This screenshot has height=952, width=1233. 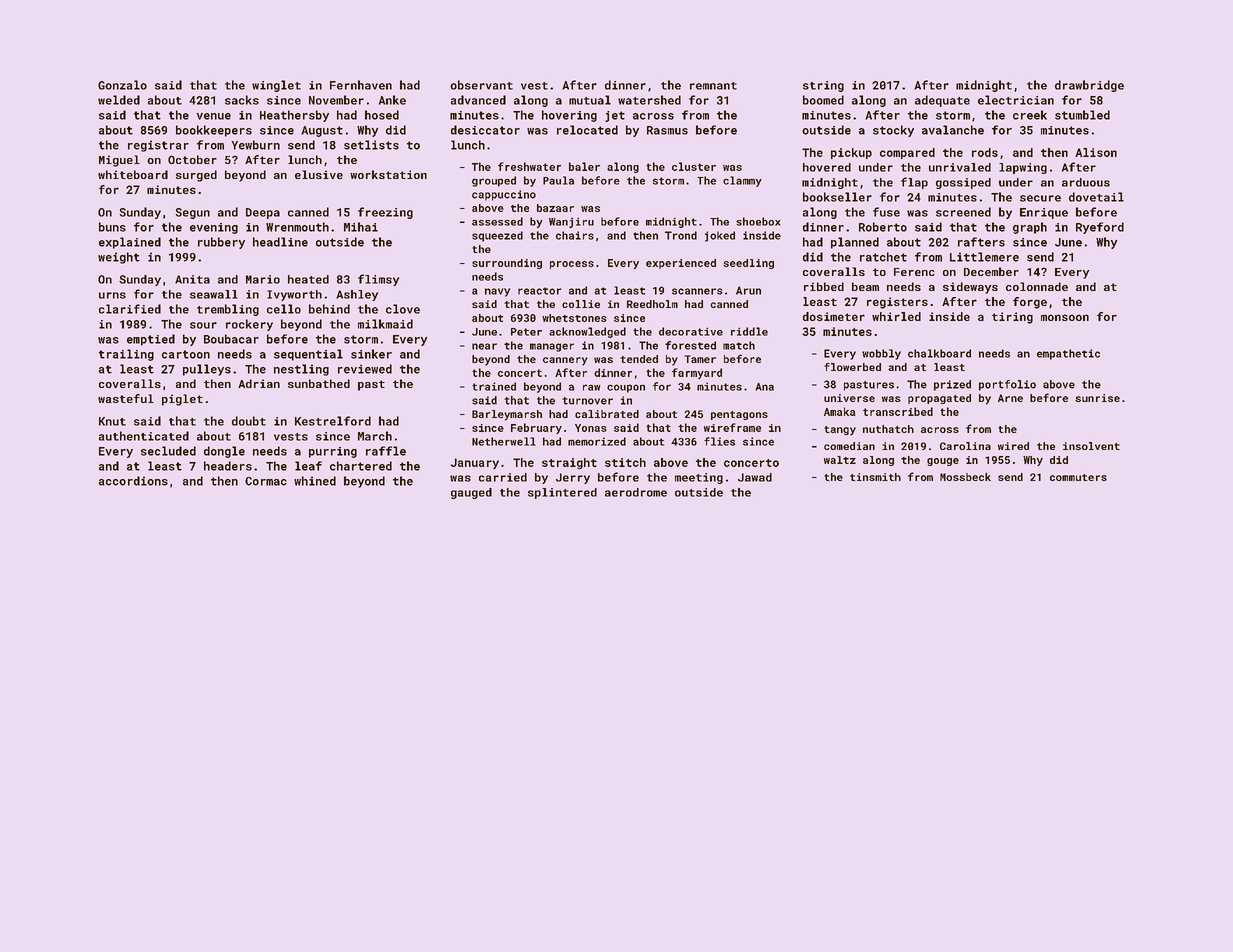 I want to click on tended, so click(x=639, y=359).
